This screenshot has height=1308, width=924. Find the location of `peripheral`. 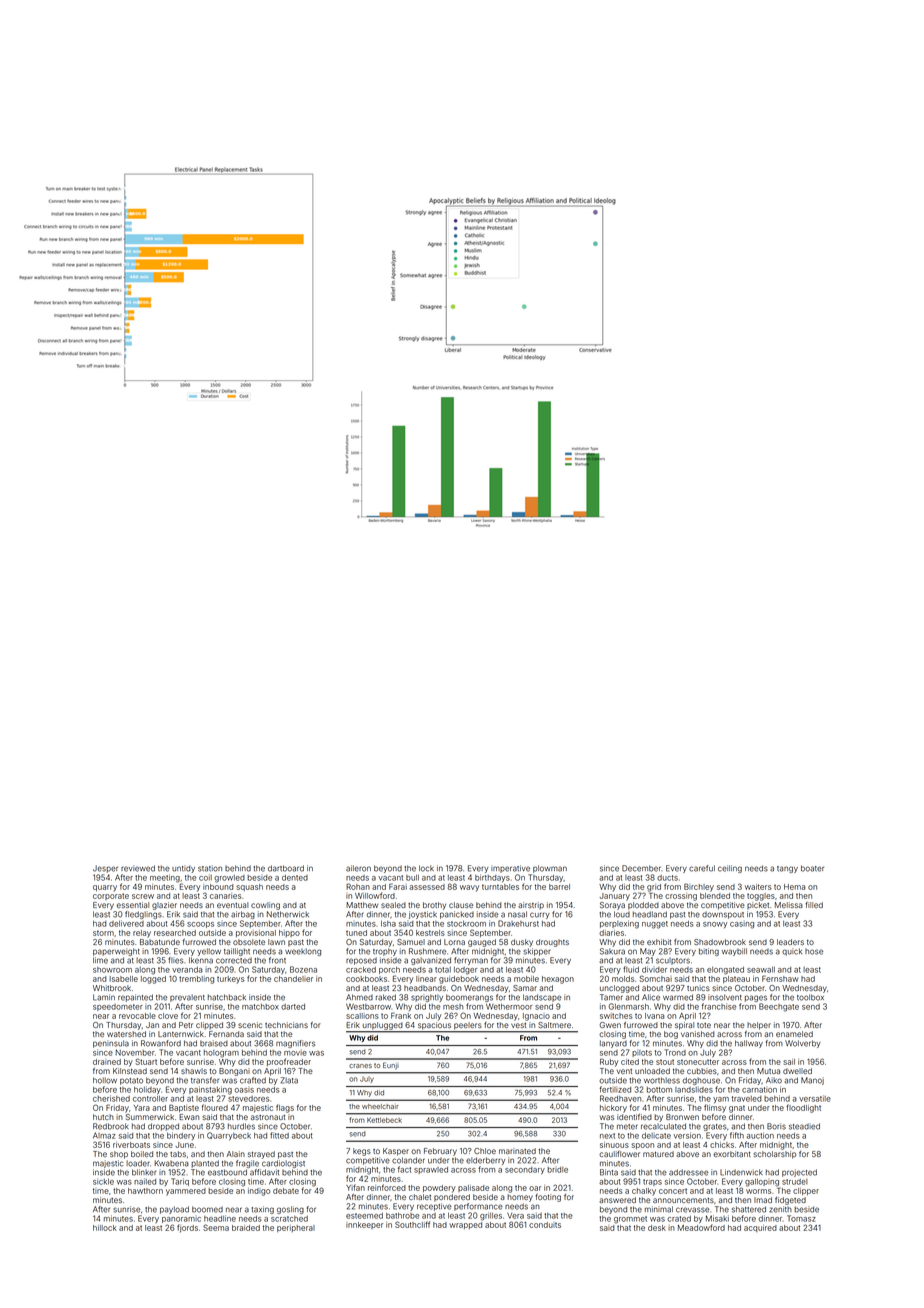

peripheral is located at coordinates (296, 1228).
